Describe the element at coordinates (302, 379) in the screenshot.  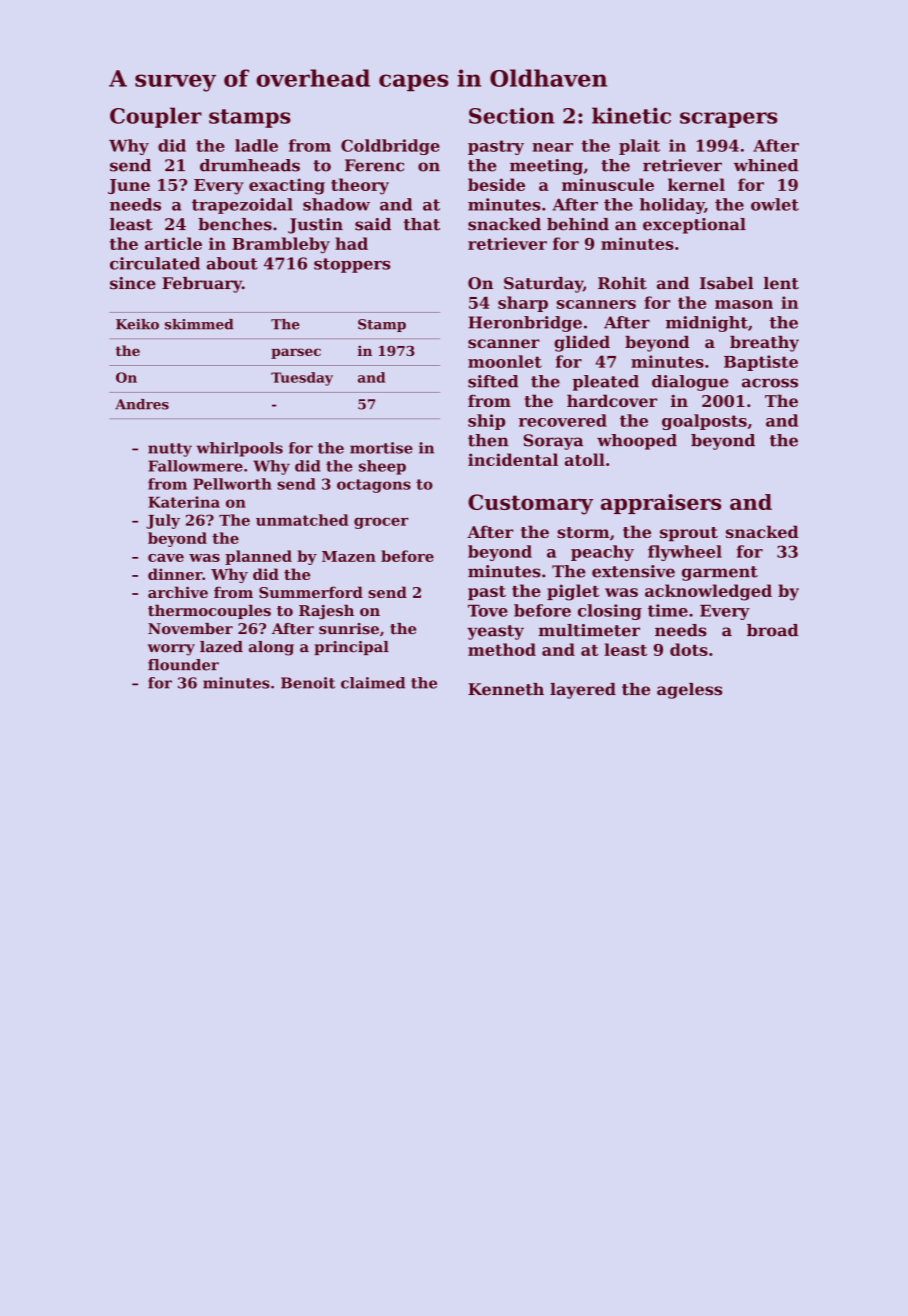
I see `Tuesday` at that location.
